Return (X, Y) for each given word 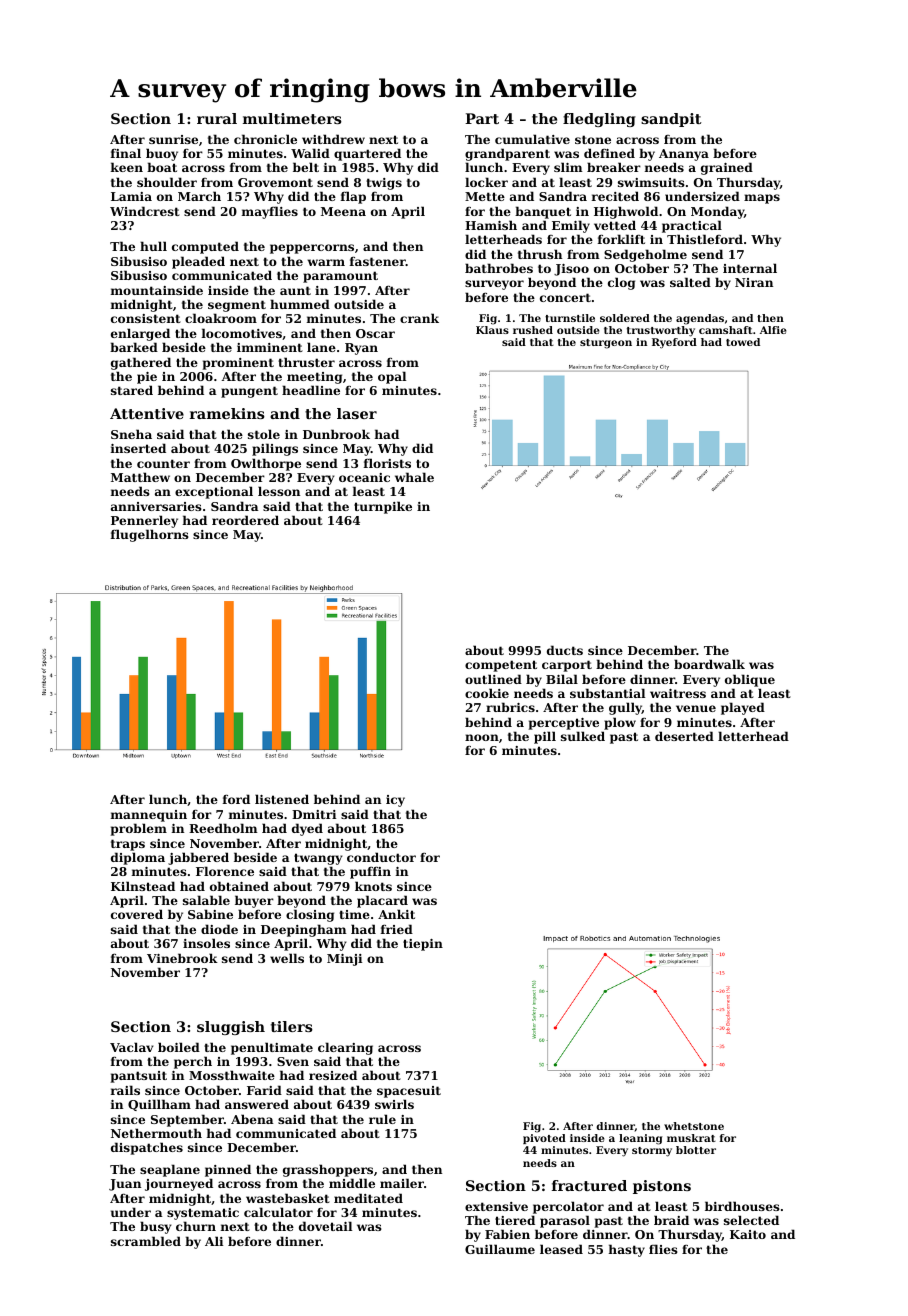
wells (287, 958)
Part (482, 118)
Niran (754, 282)
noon (482, 737)
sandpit (671, 120)
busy (156, 1227)
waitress (678, 693)
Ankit (396, 914)
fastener (378, 261)
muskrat (691, 1138)
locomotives (242, 333)
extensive (496, 1206)
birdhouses (742, 1206)
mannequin (149, 816)
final (126, 153)
